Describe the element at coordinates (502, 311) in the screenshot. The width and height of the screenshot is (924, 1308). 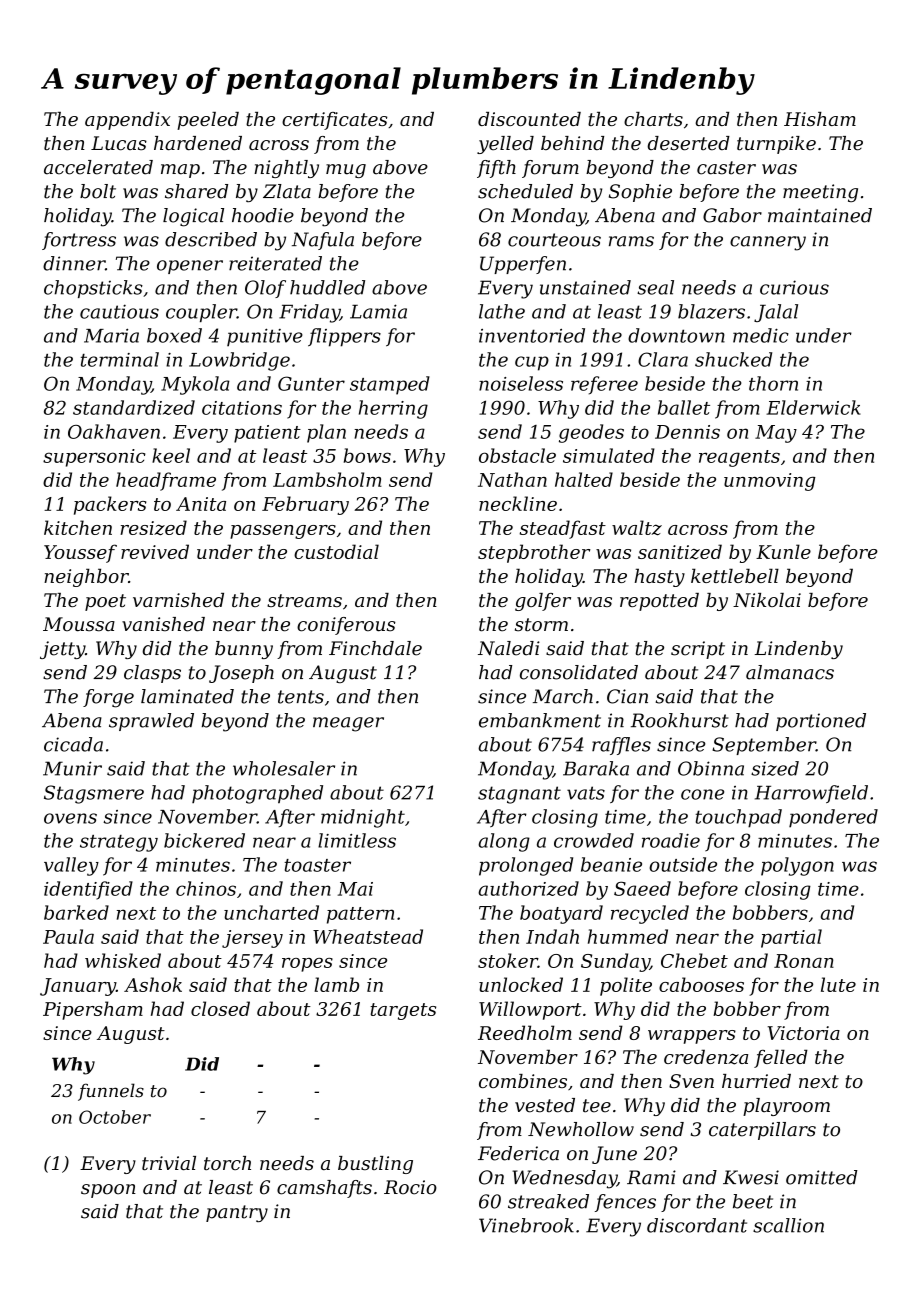
I see `lathe` at that location.
